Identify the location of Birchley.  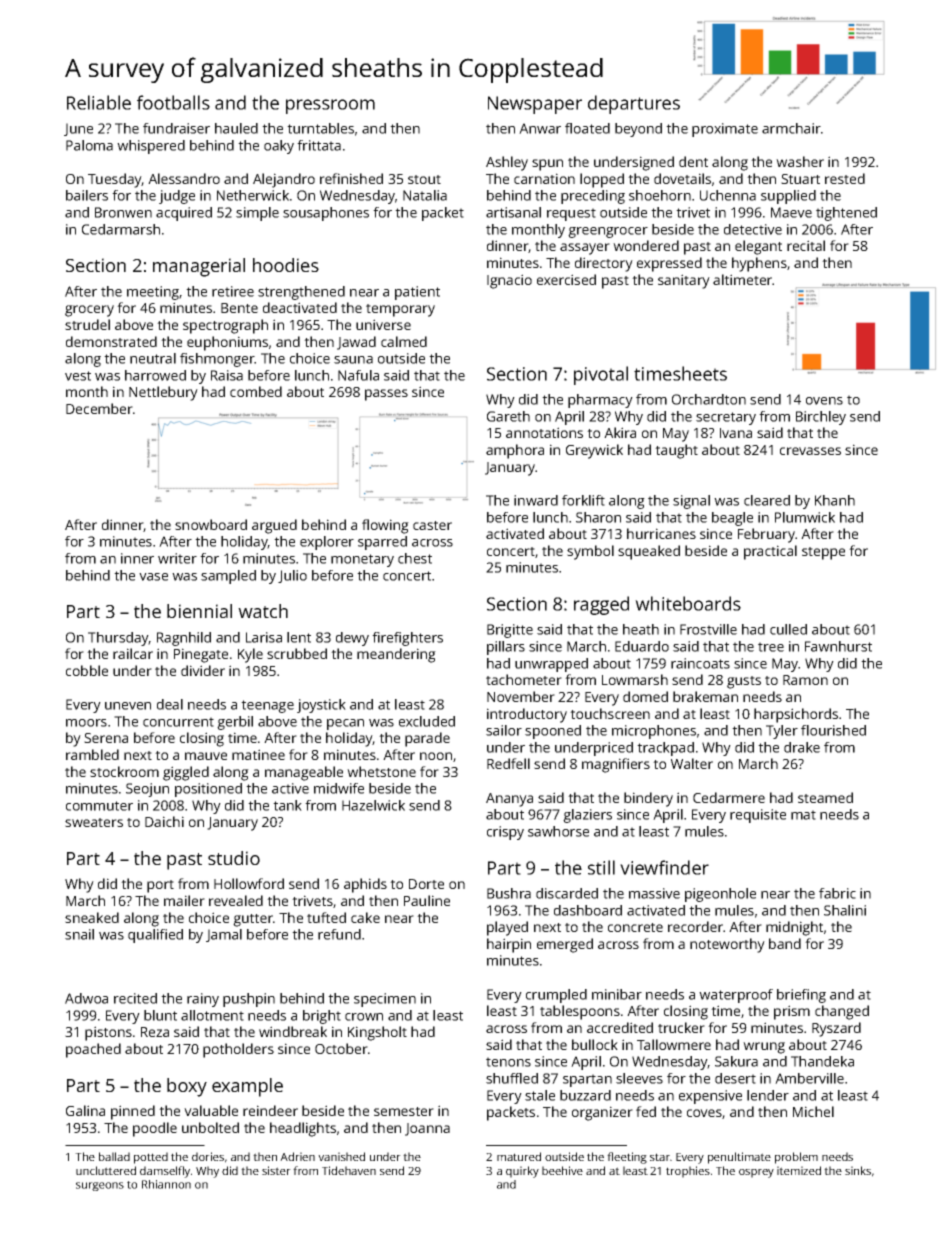
(821, 418).
